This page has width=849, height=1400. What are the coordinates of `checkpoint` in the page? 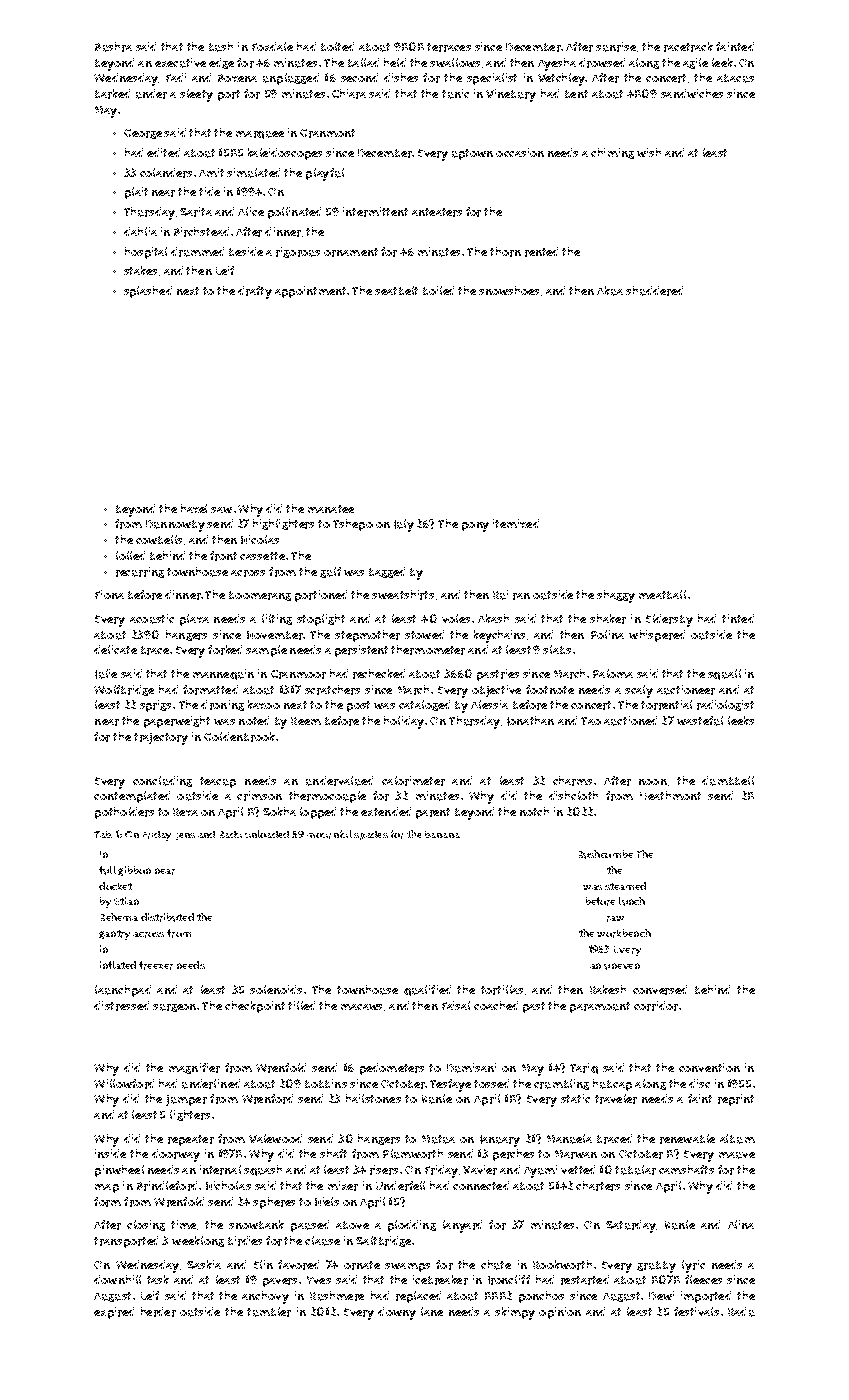 It's located at (255, 1007).
